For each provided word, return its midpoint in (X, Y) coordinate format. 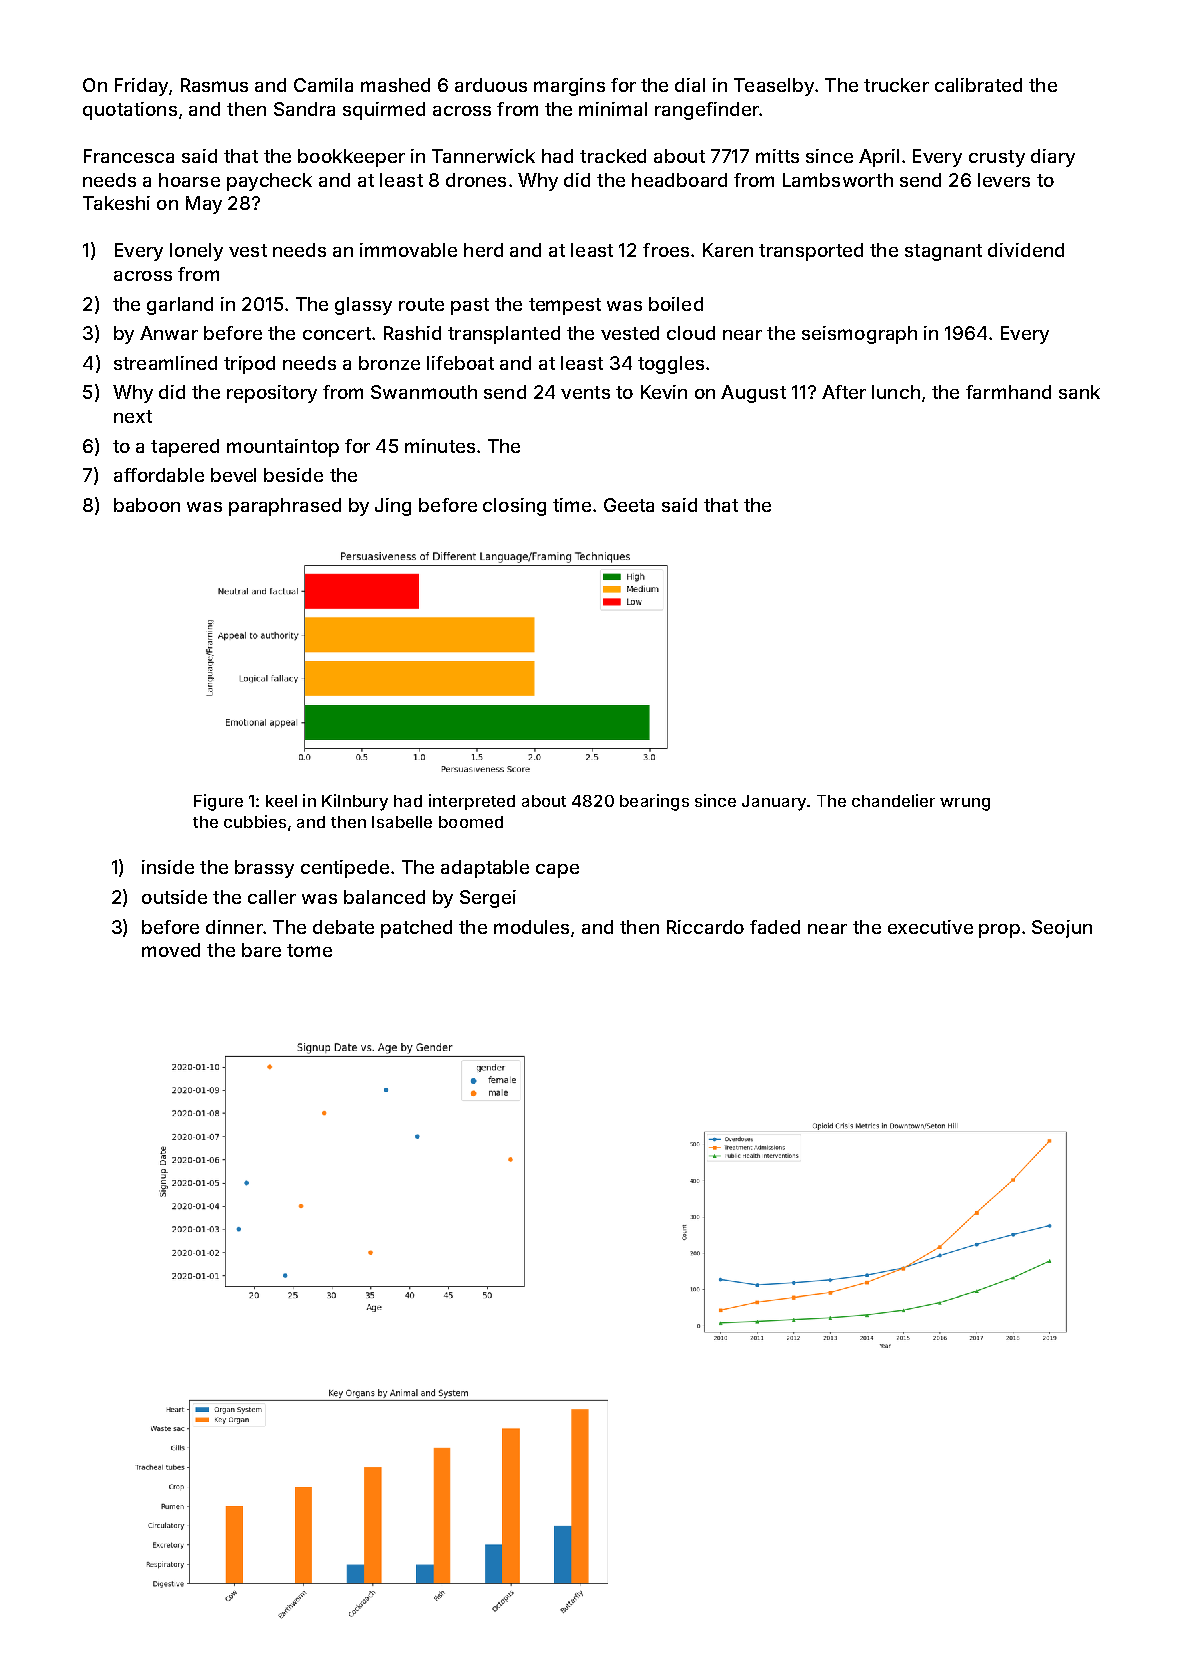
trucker (896, 85)
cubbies (255, 821)
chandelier (893, 800)
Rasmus (214, 85)
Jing (393, 507)
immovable (408, 250)
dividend (1026, 250)
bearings (654, 802)
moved (171, 950)
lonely (196, 252)
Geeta (629, 505)
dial (690, 85)
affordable (159, 475)
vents (585, 392)
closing (514, 507)
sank (1079, 392)
